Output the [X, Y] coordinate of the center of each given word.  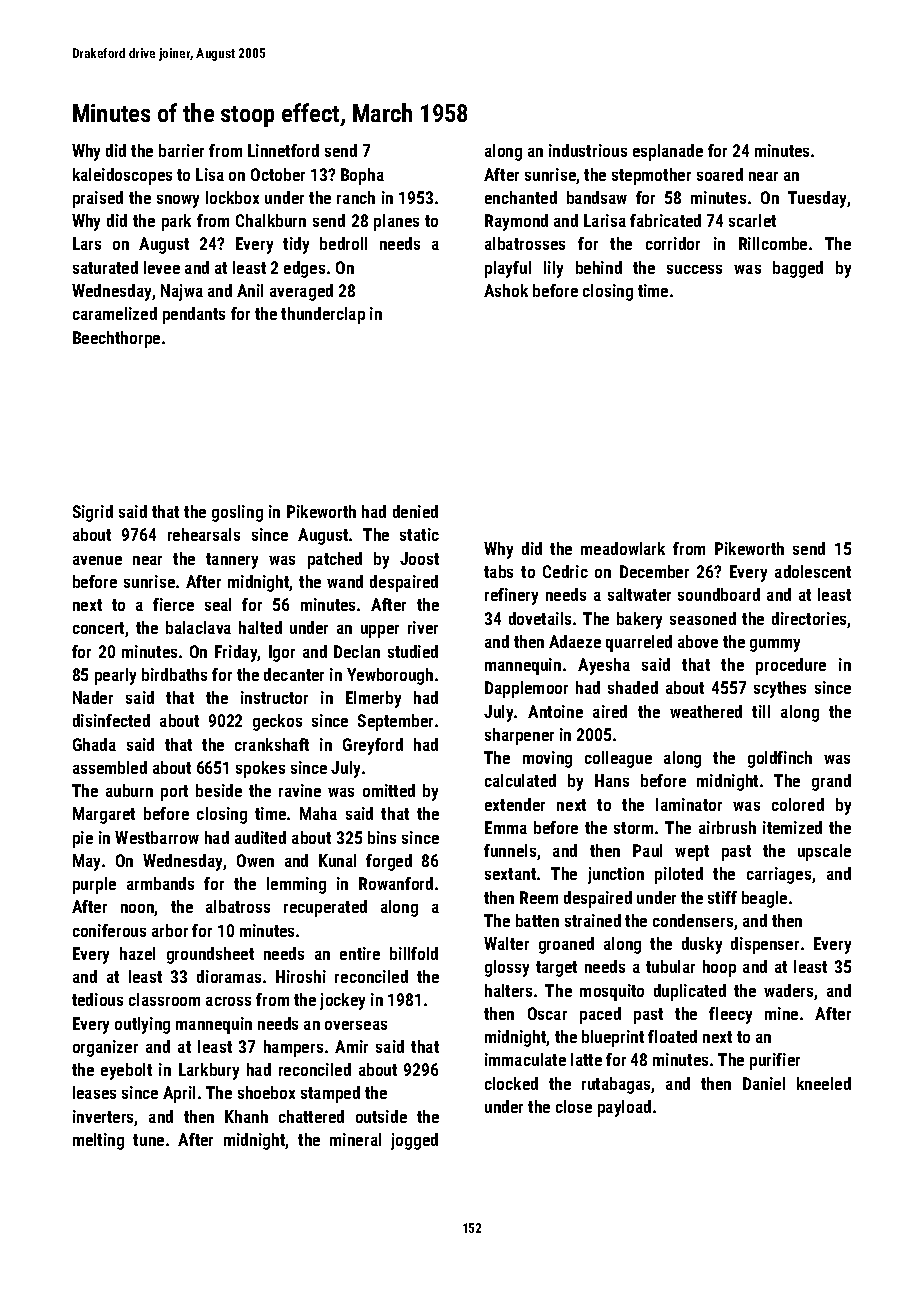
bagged [798, 269]
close [574, 1106]
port [174, 793]
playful [508, 269]
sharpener [519, 736]
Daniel [764, 1083]
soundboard [719, 594]
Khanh [246, 1116]
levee [162, 267]
